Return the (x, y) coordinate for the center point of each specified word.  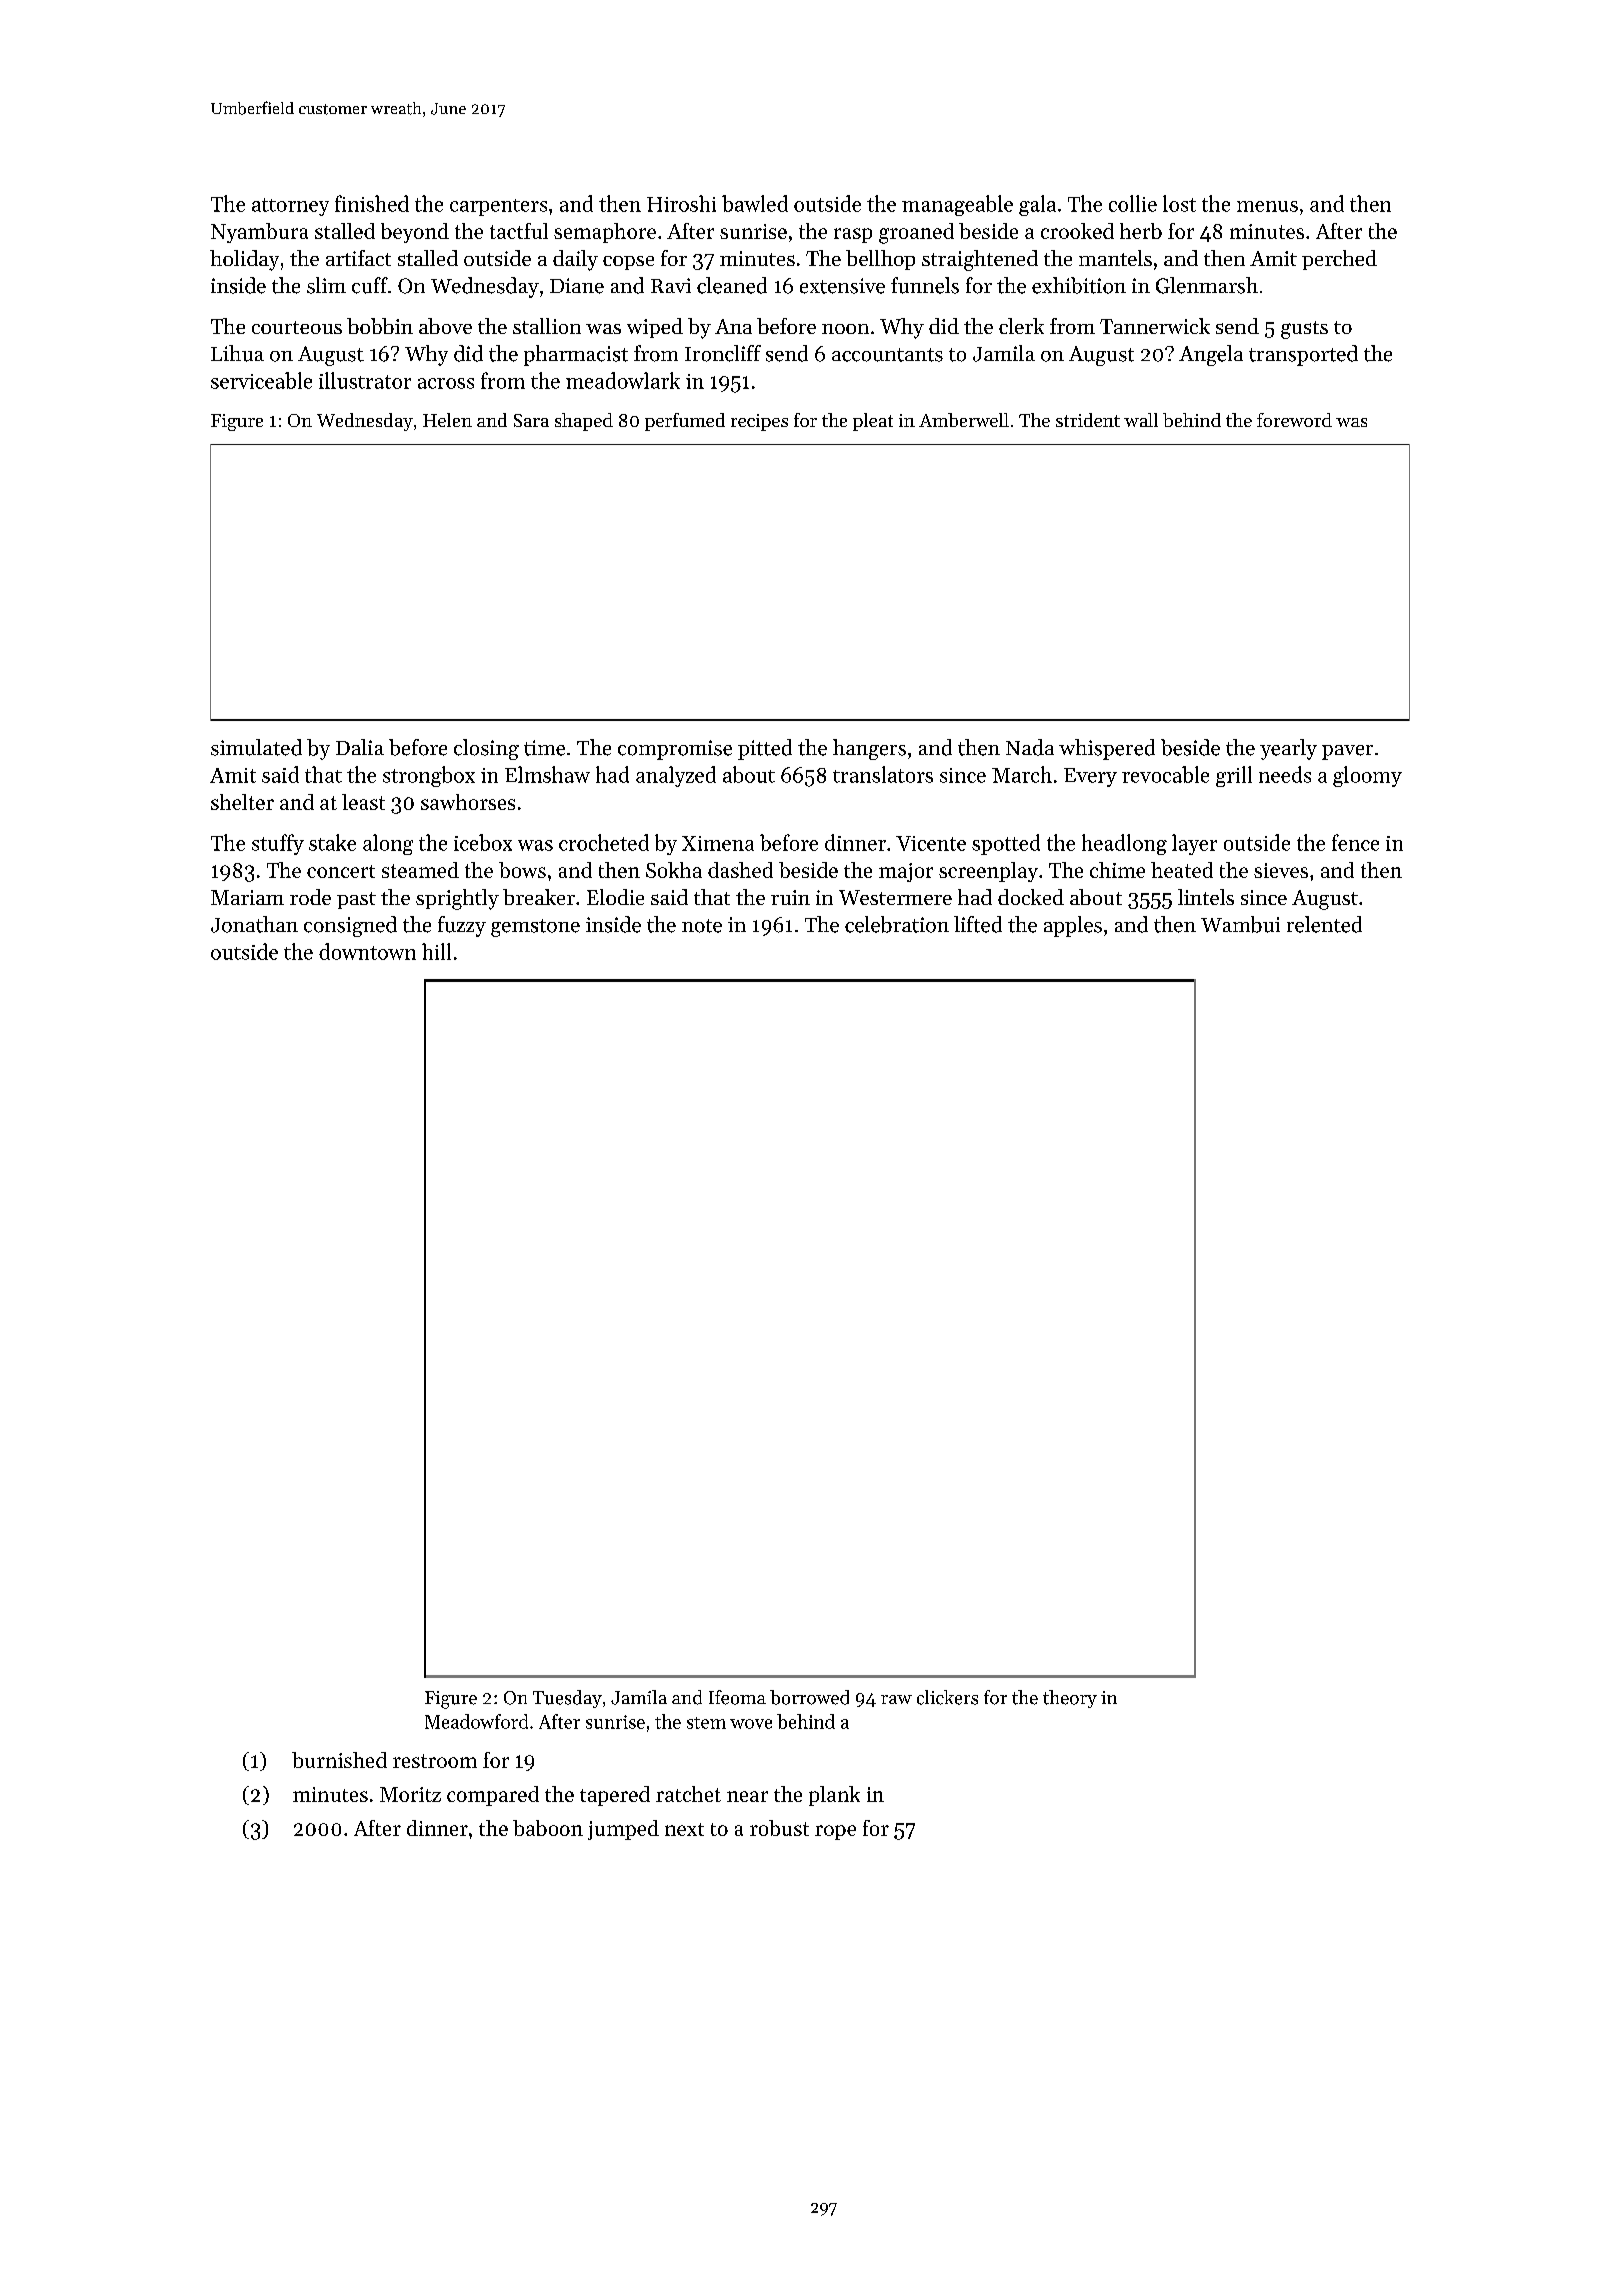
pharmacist (576, 355)
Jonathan (254, 924)
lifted (978, 924)
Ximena (718, 843)
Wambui (1240, 924)
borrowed (809, 1697)
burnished (339, 1760)
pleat (873, 422)
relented (1324, 924)
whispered (1107, 749)
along (388, 844)
